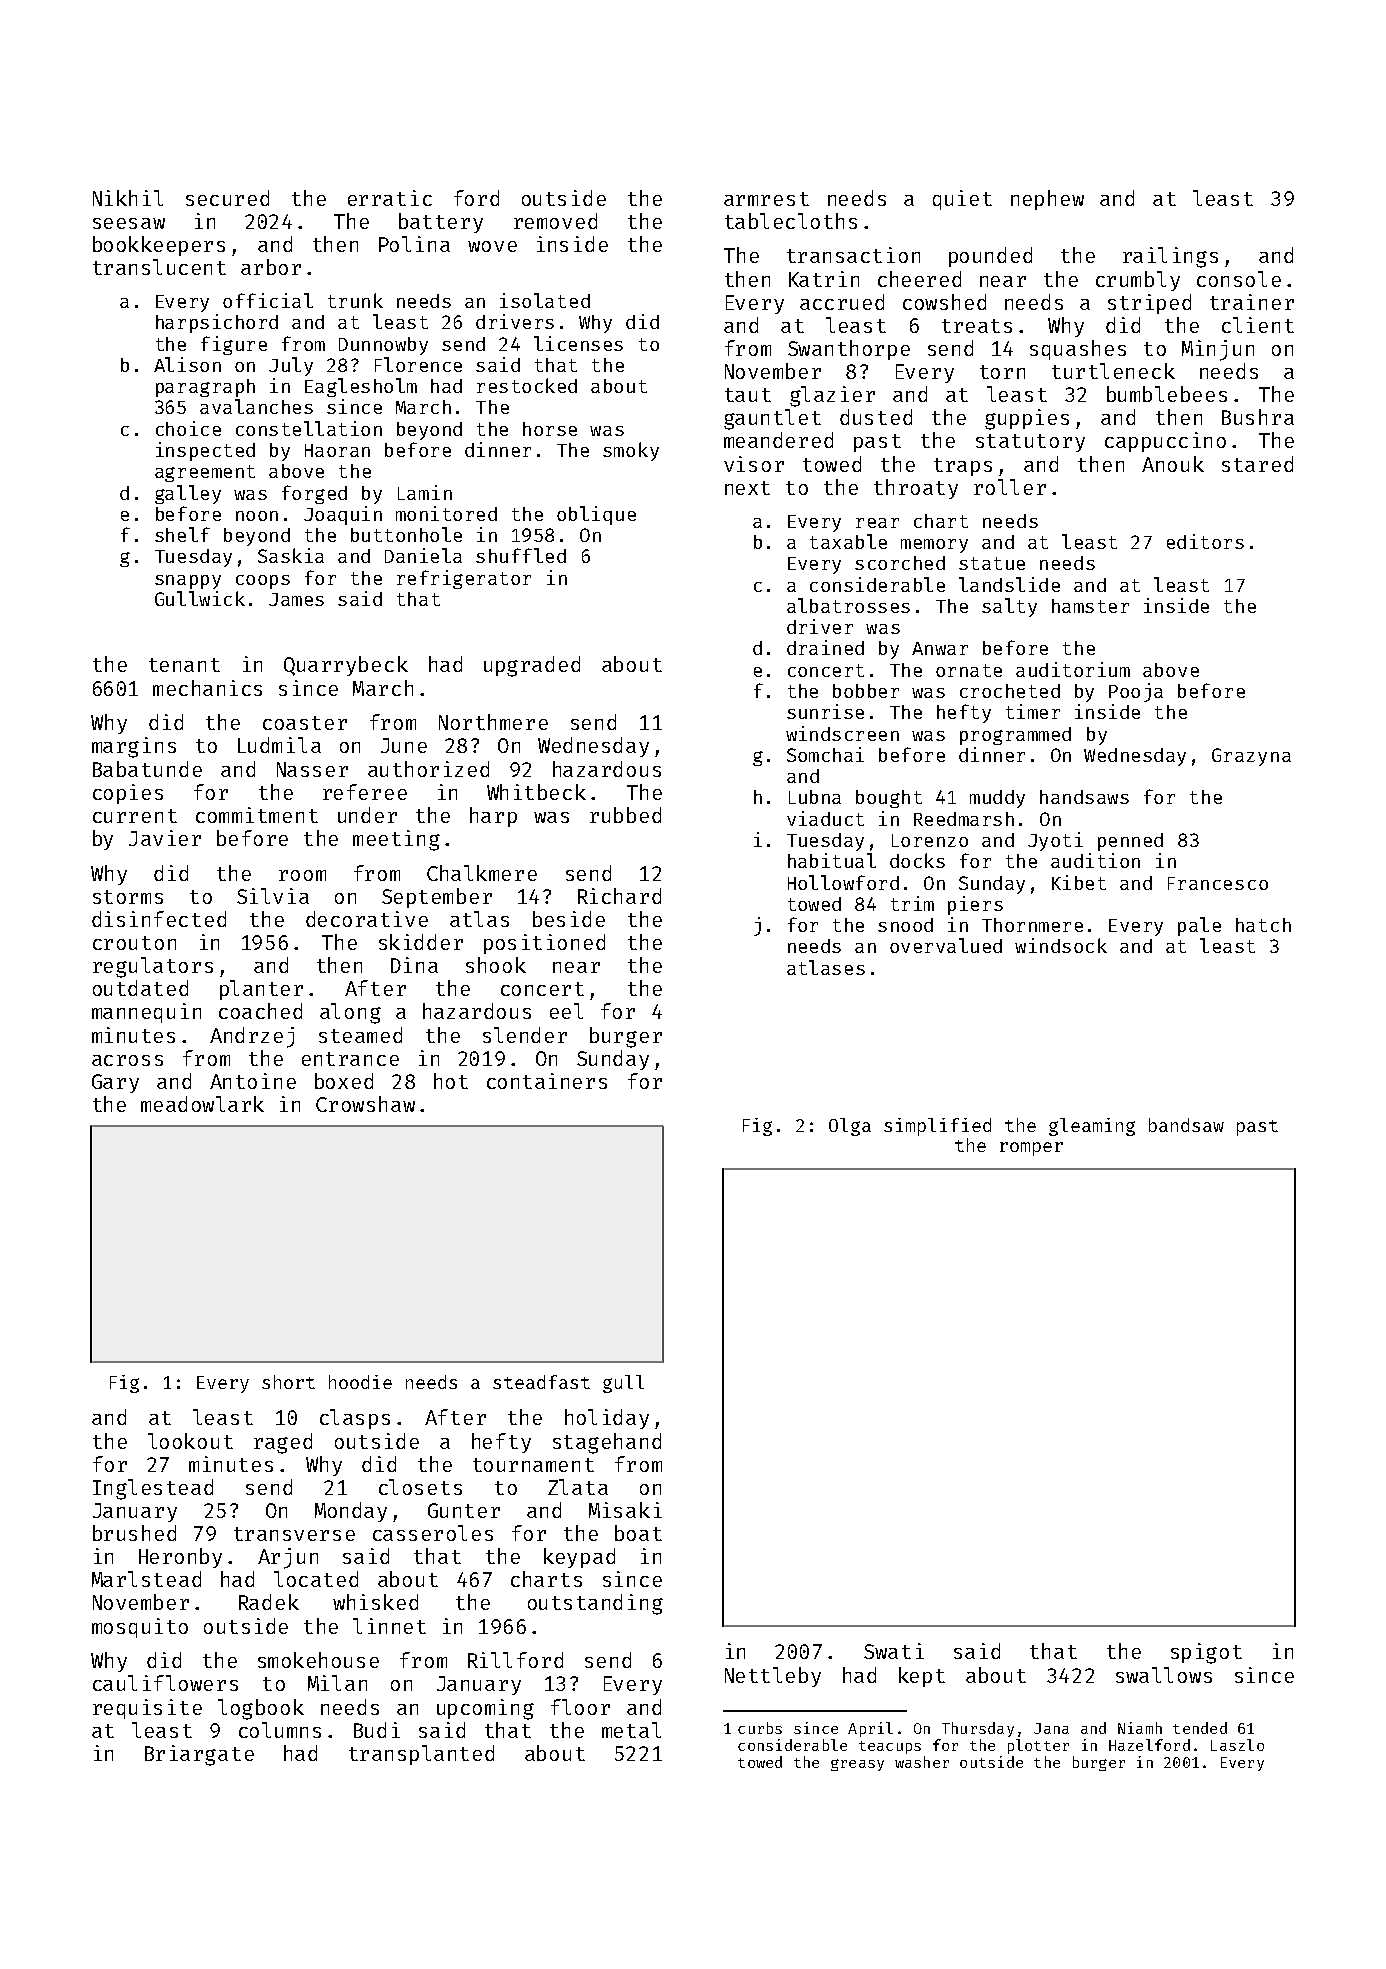 The image size is (1386, 1969). What do you see at coordinates (747, 488) in the screenshot?
I see `next` at bounding box center [747, 488].
